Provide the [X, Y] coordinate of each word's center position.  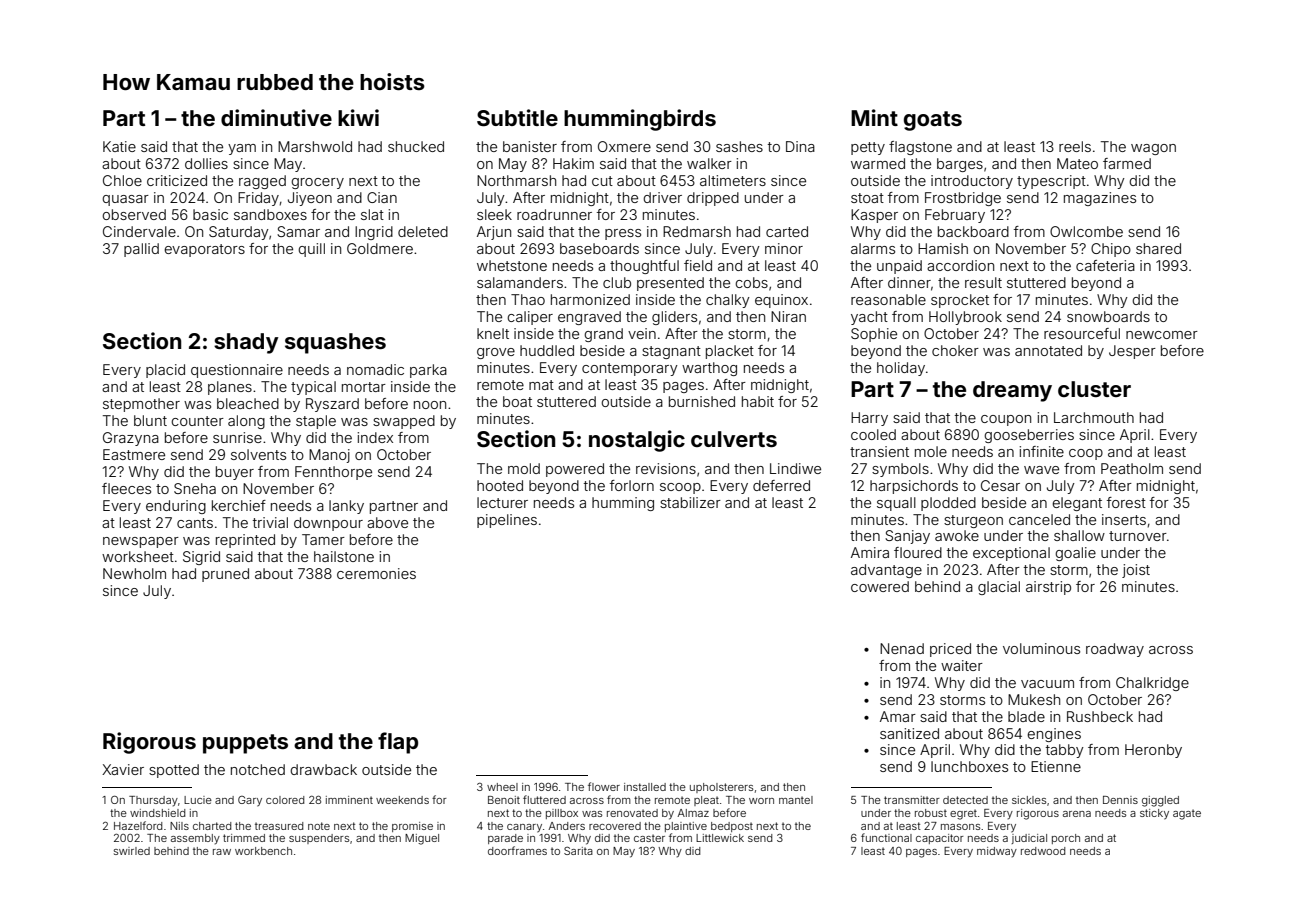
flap [398, 743]
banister [530, 146]
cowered [880, 586]
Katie [119, 146]
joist [1136, 571]
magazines [1100, 199]
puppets [245, 744]
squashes [335, 343]
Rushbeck [1100, 716]
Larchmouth [1094, 417]
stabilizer [690, 502]
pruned [225, 575]
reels [1075, 146]
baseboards [599, 248]
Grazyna [131, 439]
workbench [263, 851]
